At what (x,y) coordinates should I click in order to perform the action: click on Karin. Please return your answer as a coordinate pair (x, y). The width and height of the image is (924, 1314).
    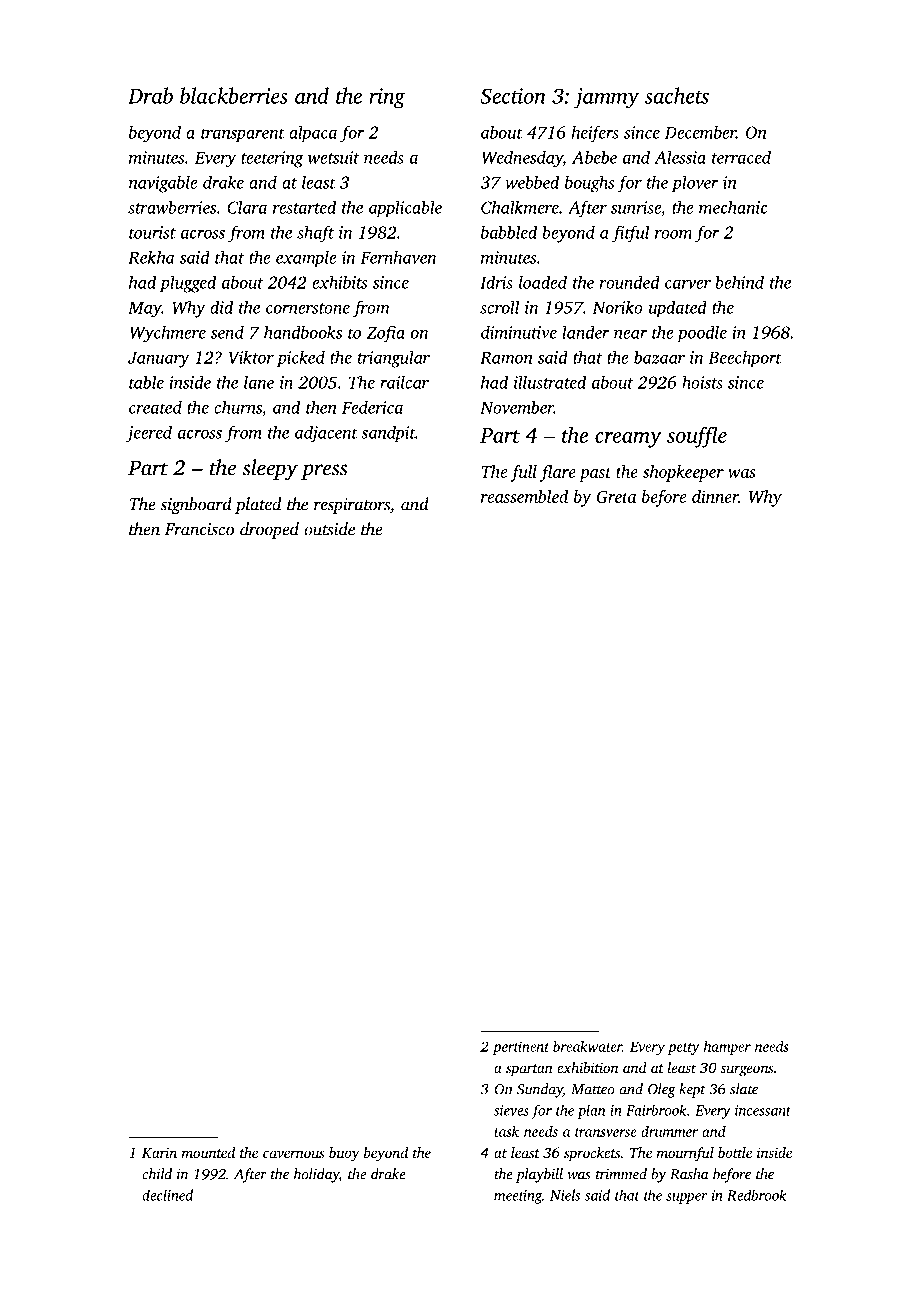
    Looking at the image, I should click on (159, 1152).
